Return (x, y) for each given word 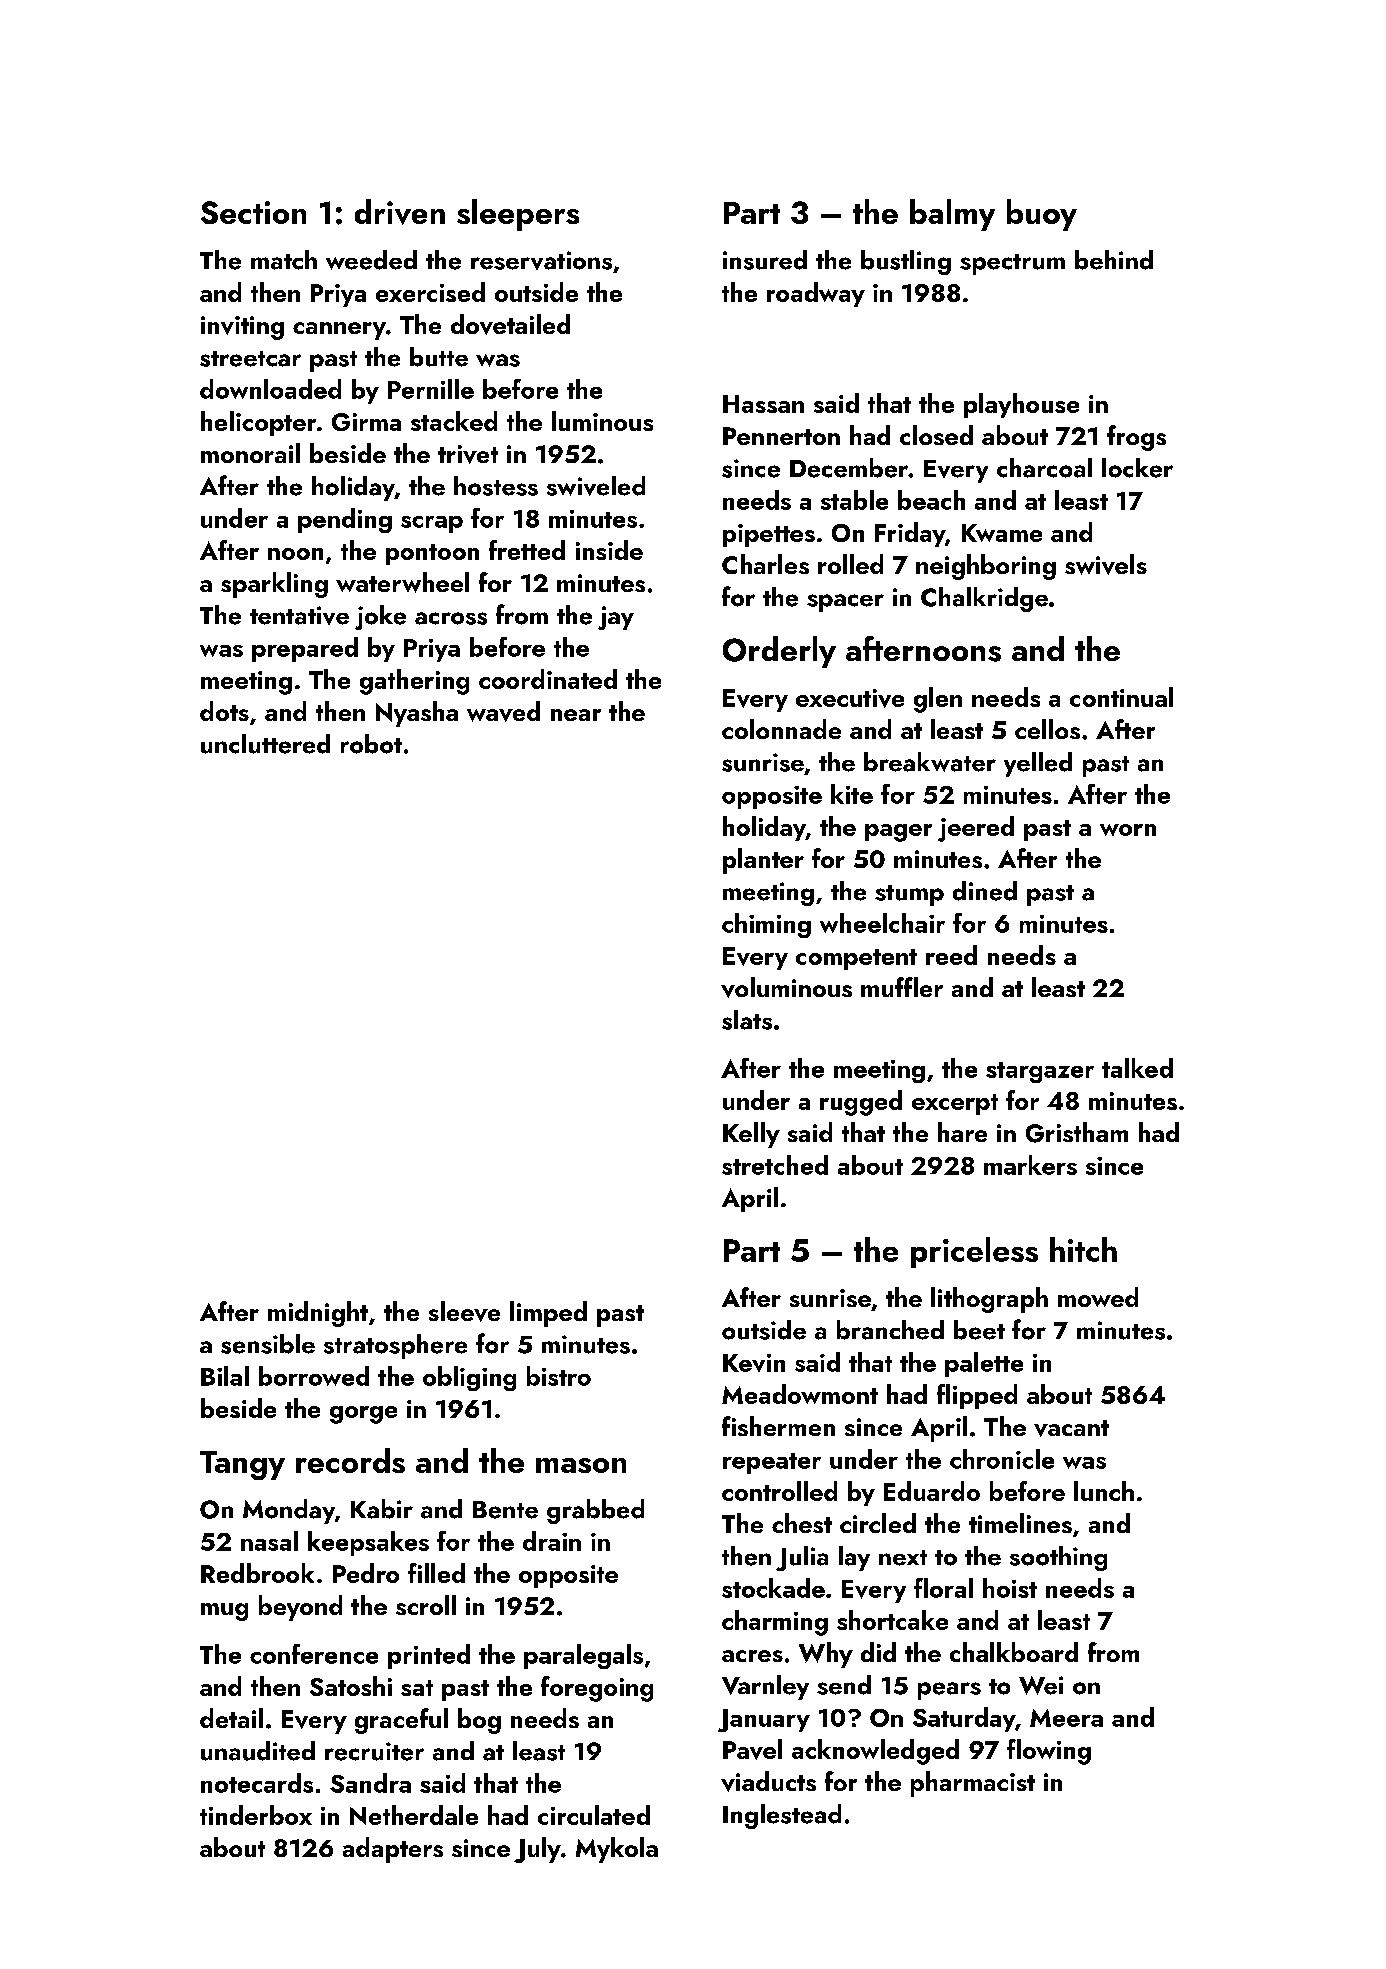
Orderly (779, 652)
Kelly (751, 1135)
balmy (952, 215)
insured (765, 260)
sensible (268, 1344)
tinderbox (256, 1815)
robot (371, 744)
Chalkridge (984, 599)
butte (439, 357)
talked (1137, 1068)
